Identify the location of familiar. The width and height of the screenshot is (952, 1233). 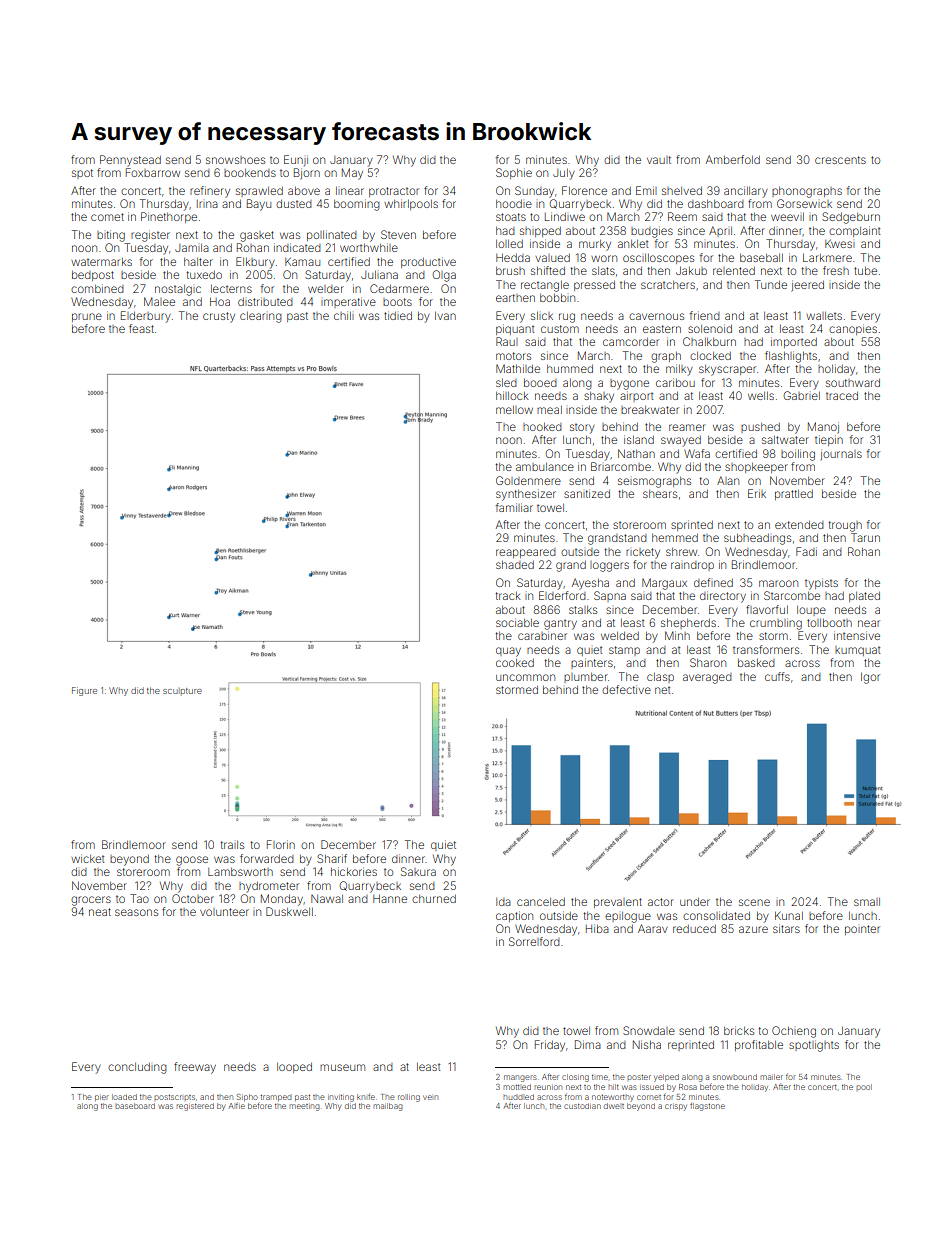
(514, 507).
